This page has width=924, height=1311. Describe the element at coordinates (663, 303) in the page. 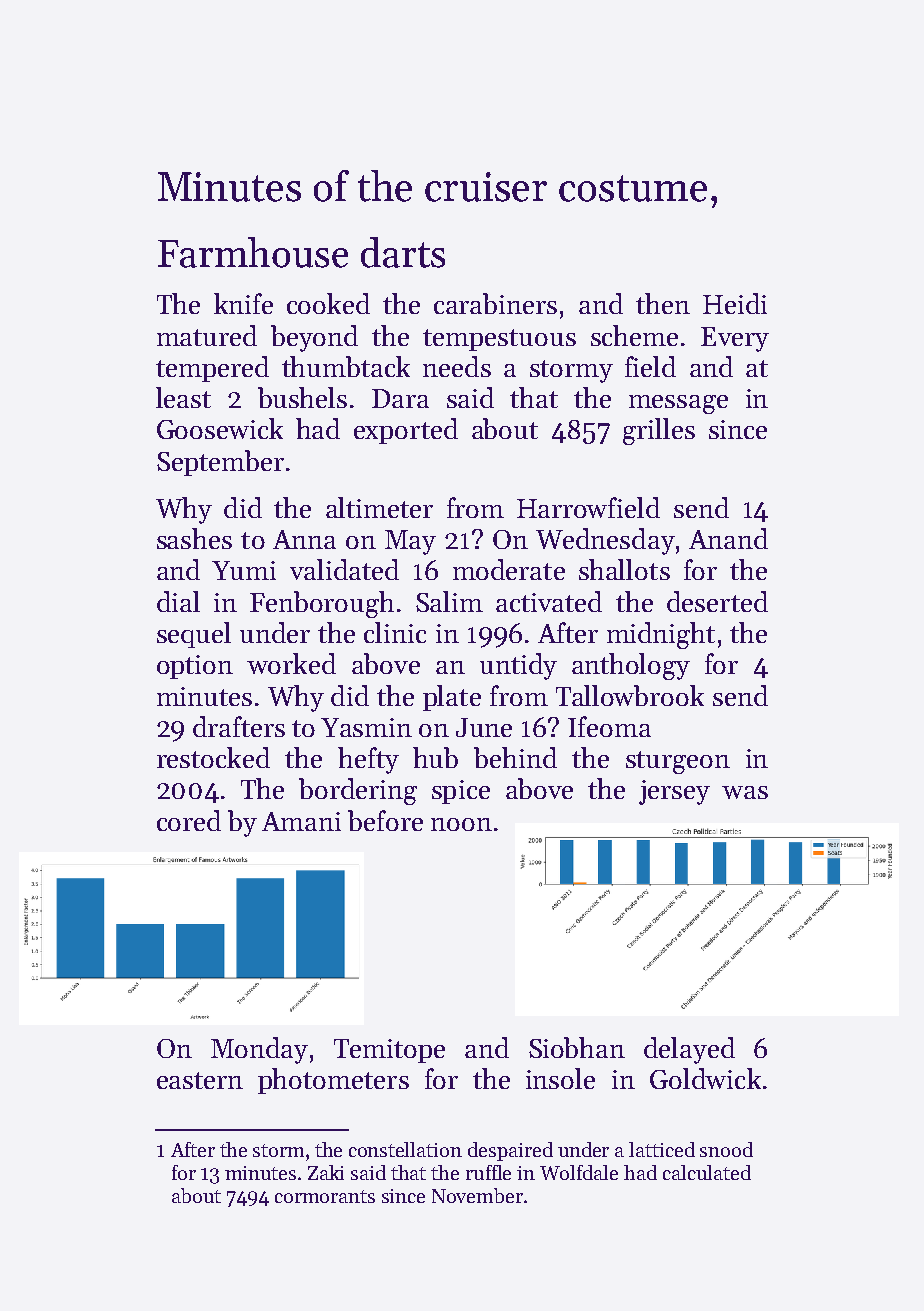

I see `then` at that location.
